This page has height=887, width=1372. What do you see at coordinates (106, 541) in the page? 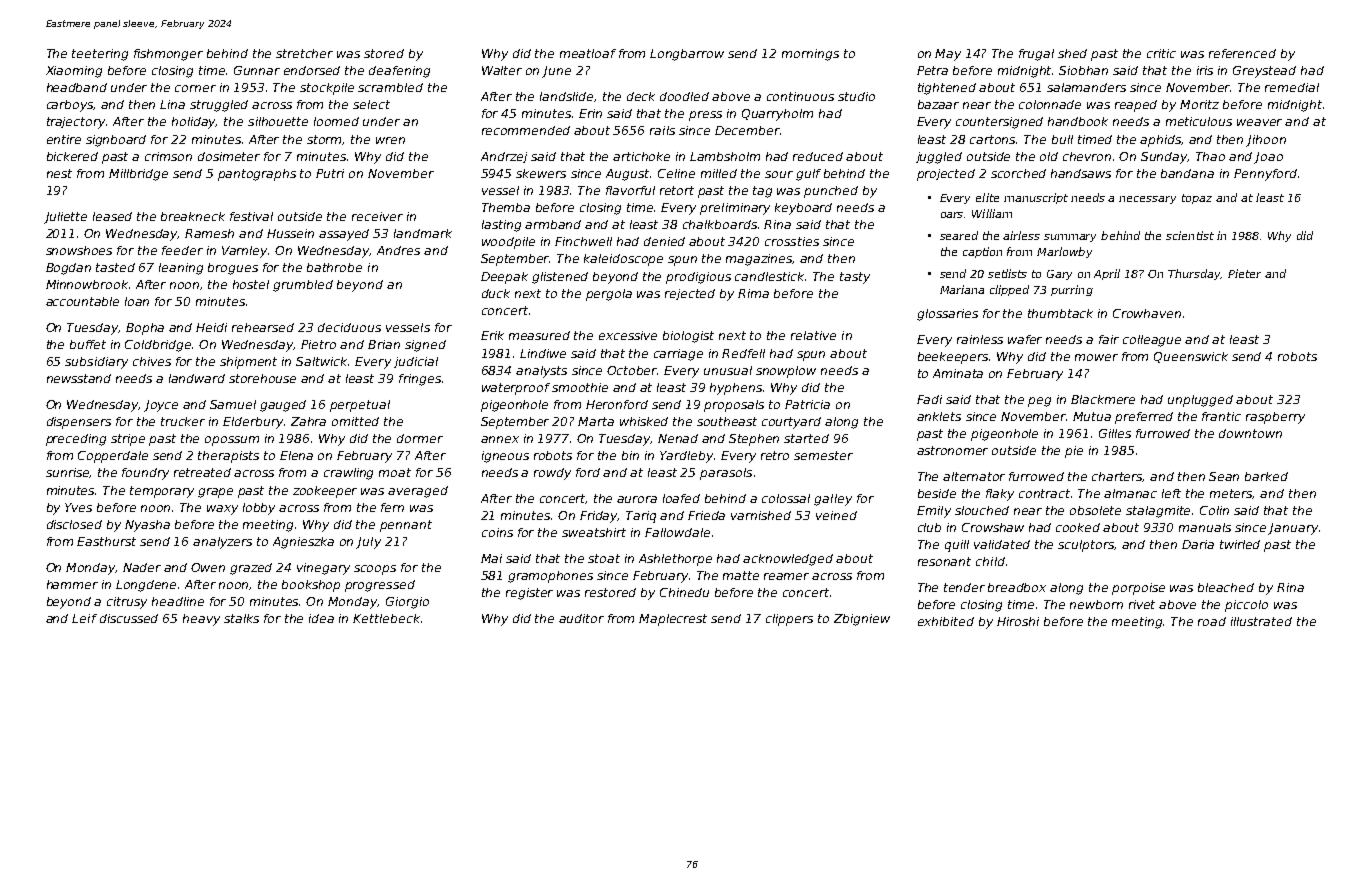
I see `Easthurst` at bounding box center [106, 541].
